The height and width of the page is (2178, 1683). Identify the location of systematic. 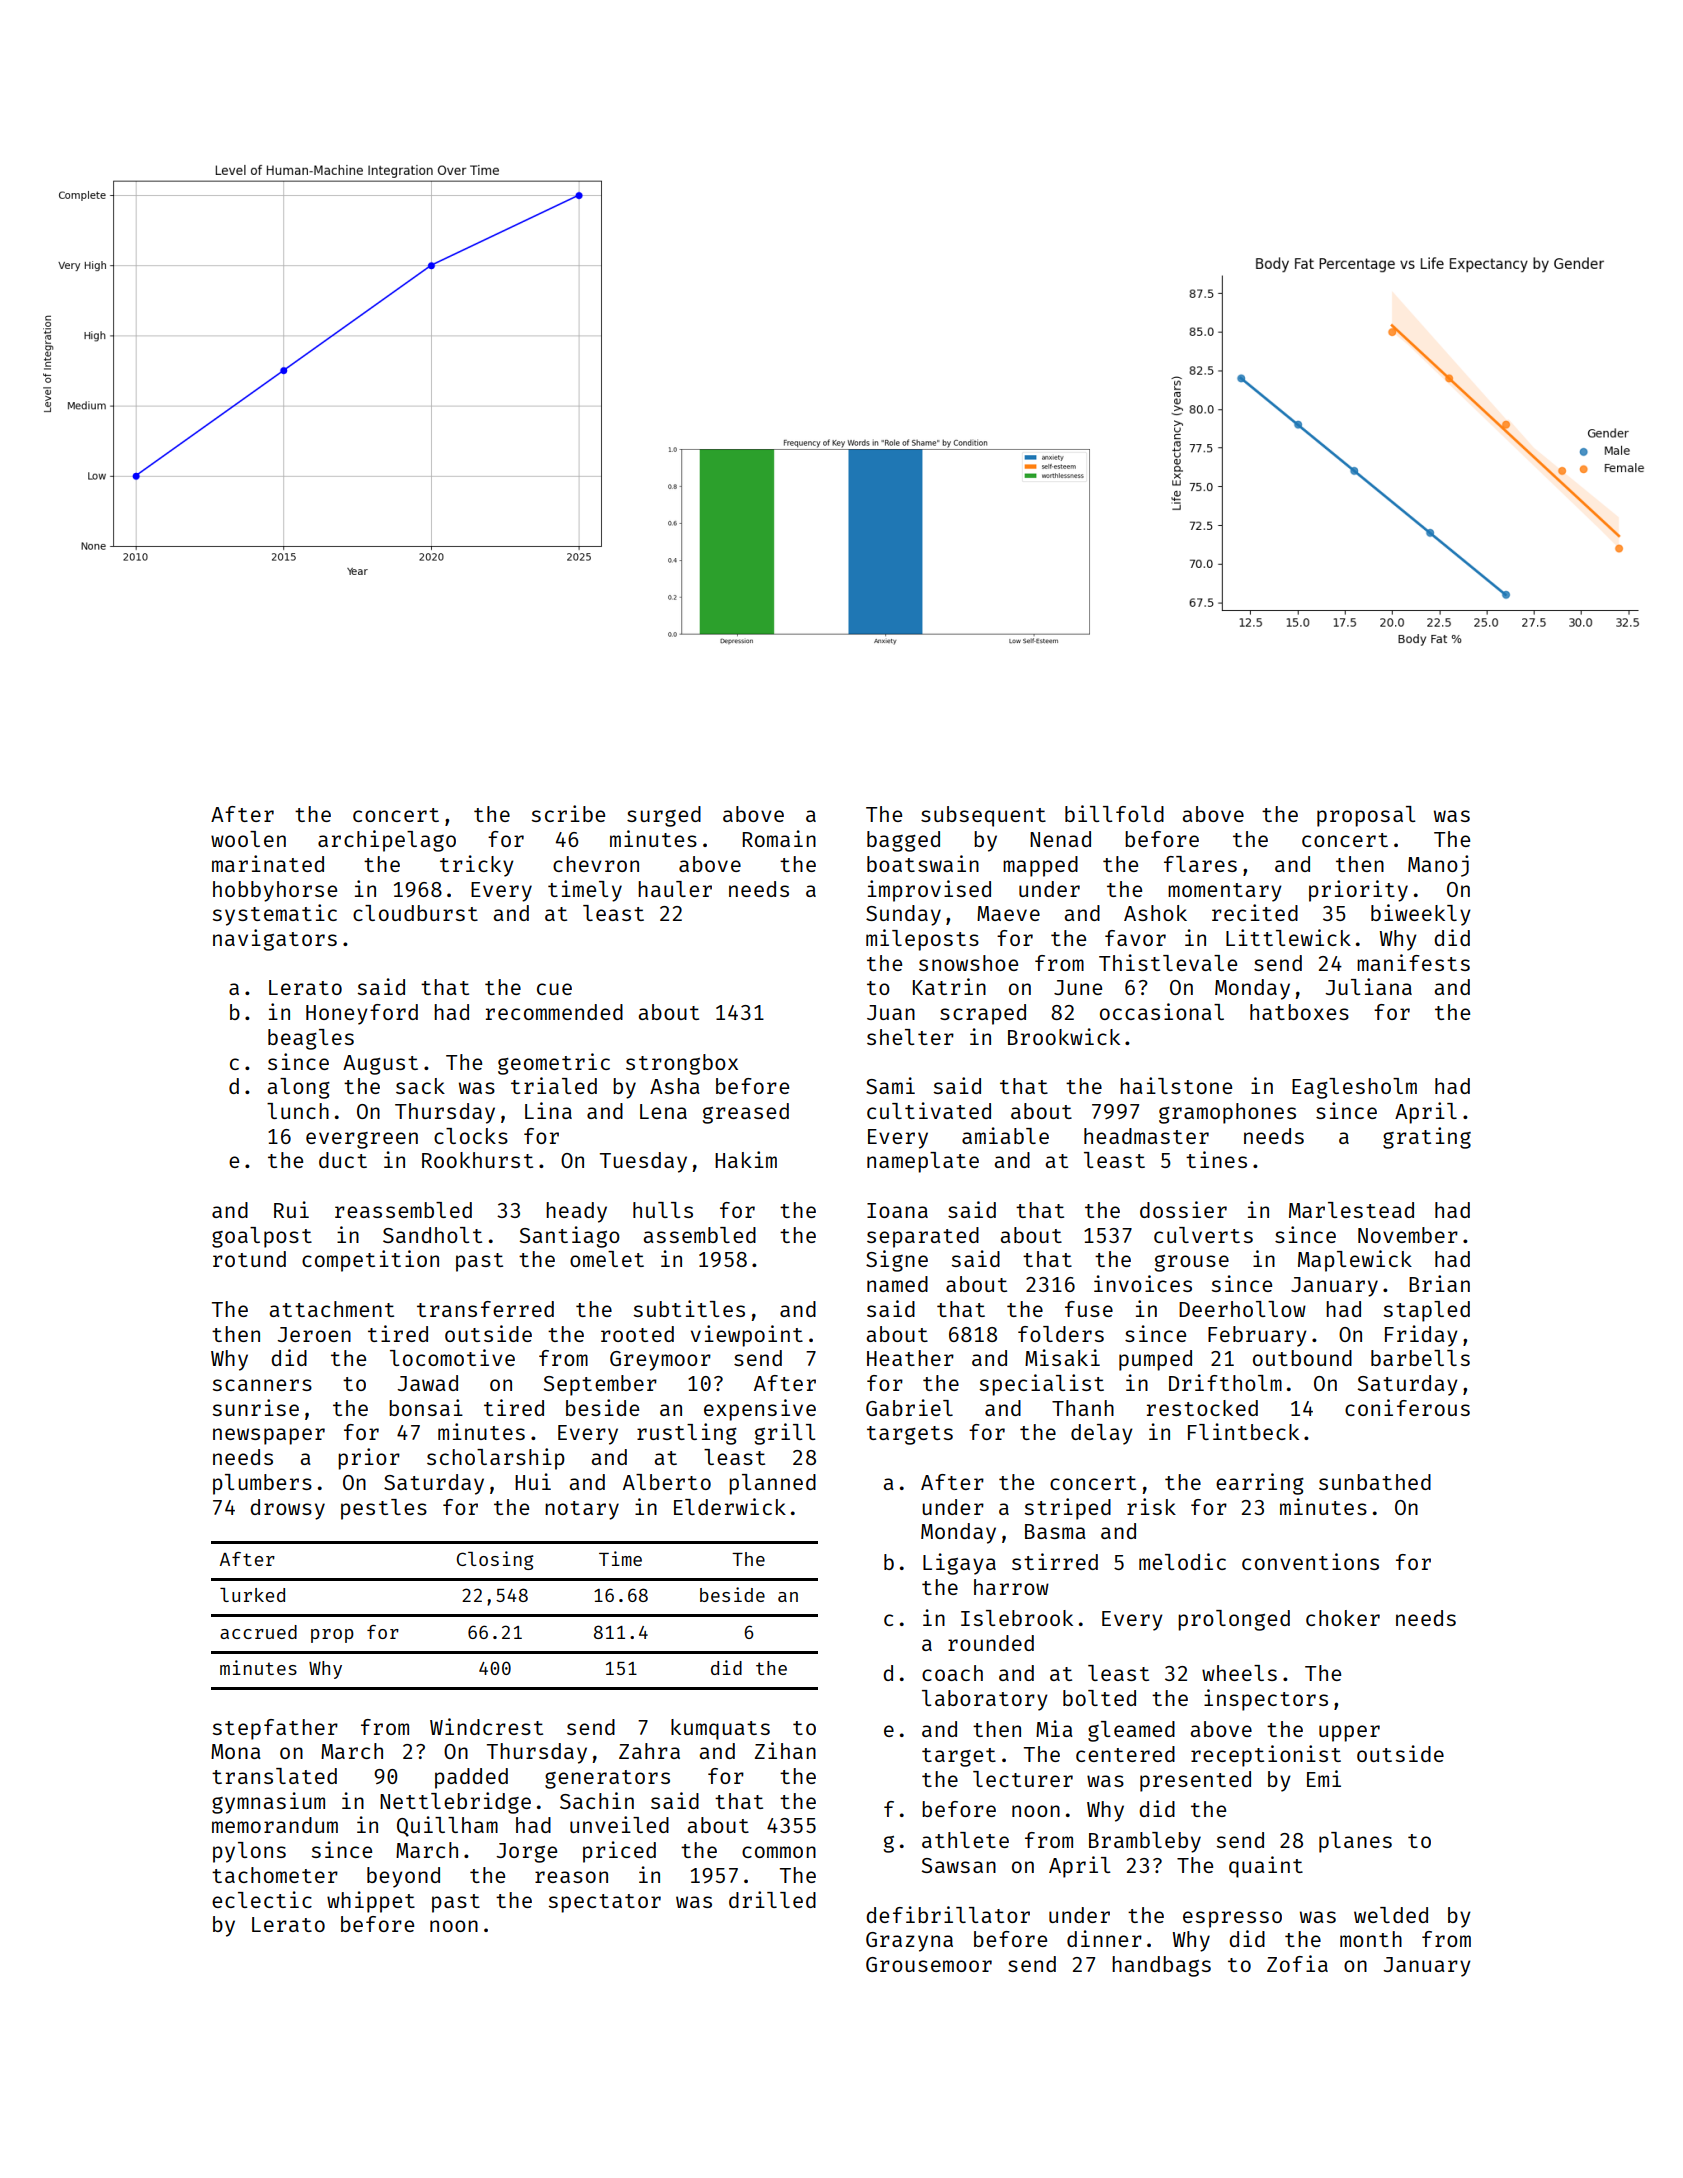
(274, 915).
